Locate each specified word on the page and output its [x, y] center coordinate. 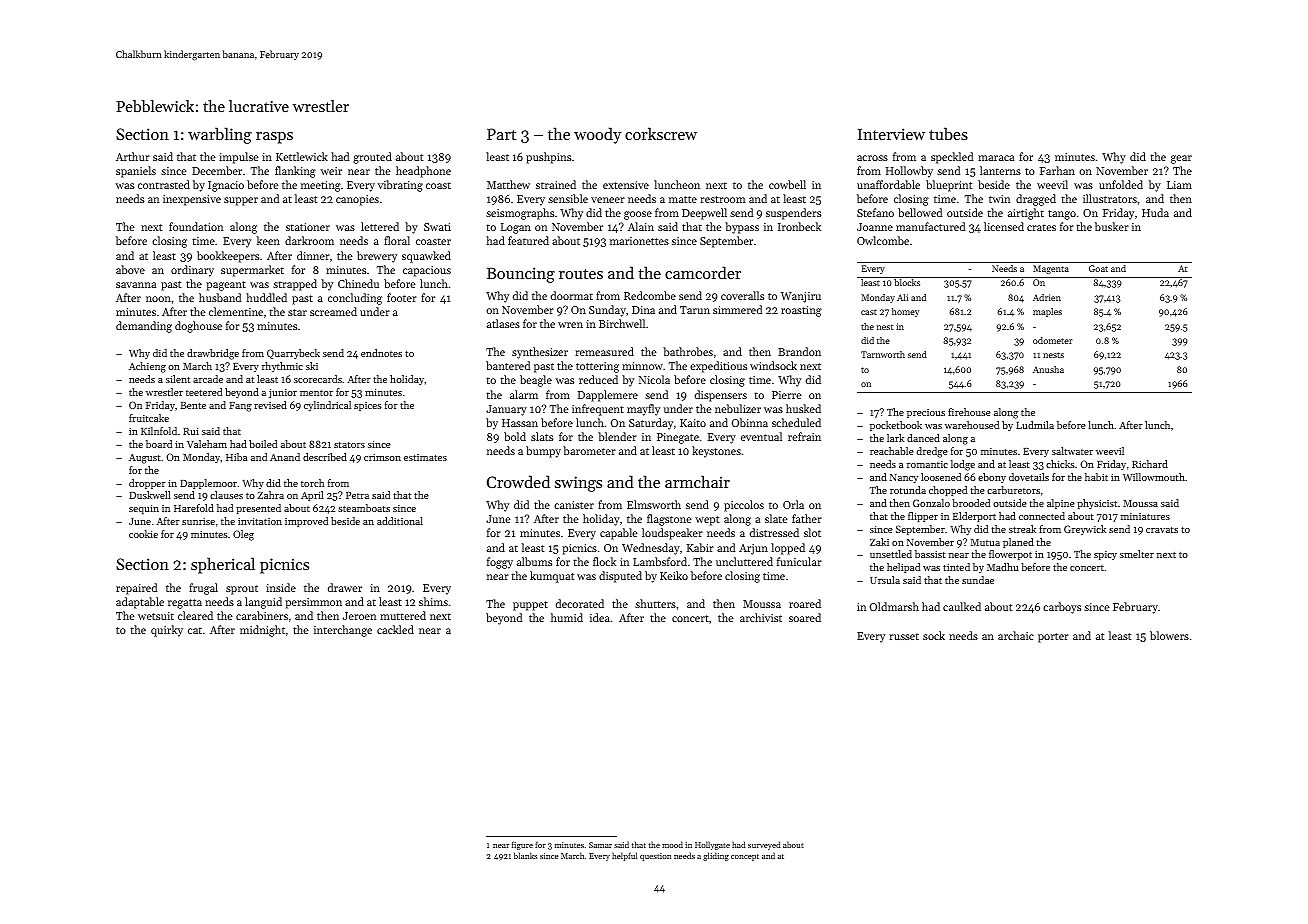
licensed [1004, 226]
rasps [274, 138]
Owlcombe [883, 240]
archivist [761, 617]
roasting [801, 311]
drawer [345, 587]
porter [1053, 638]
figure [522, 845]
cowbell [787, 184]
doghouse [198, 327]
